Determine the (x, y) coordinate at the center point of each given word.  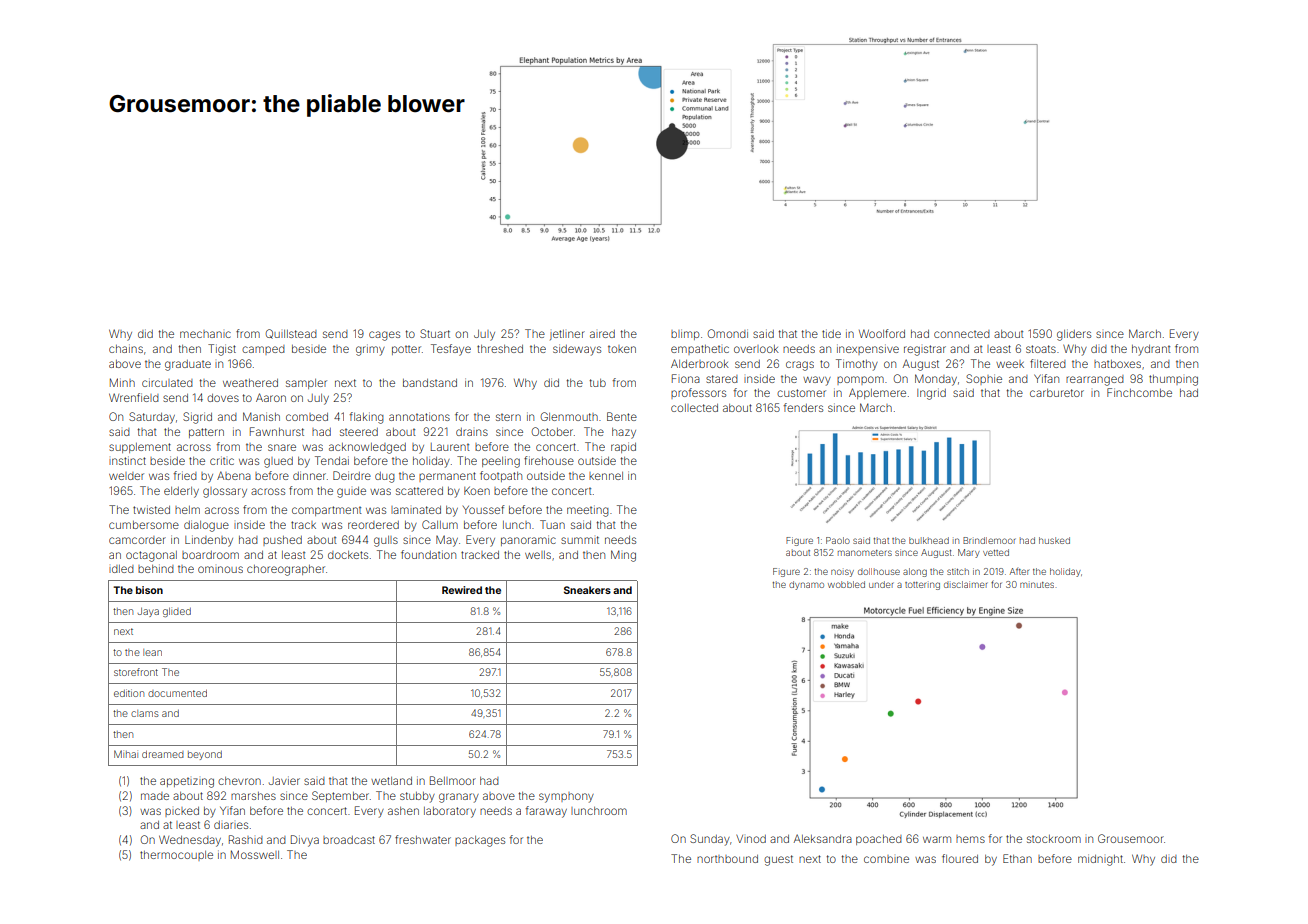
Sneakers (587, 590)
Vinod (751, 839)
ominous (220, 569)
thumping (1173, 380)
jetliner (567, 335)
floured (960, 858)
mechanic (205, 334)
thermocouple (176, 856)
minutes (1037, 585)
